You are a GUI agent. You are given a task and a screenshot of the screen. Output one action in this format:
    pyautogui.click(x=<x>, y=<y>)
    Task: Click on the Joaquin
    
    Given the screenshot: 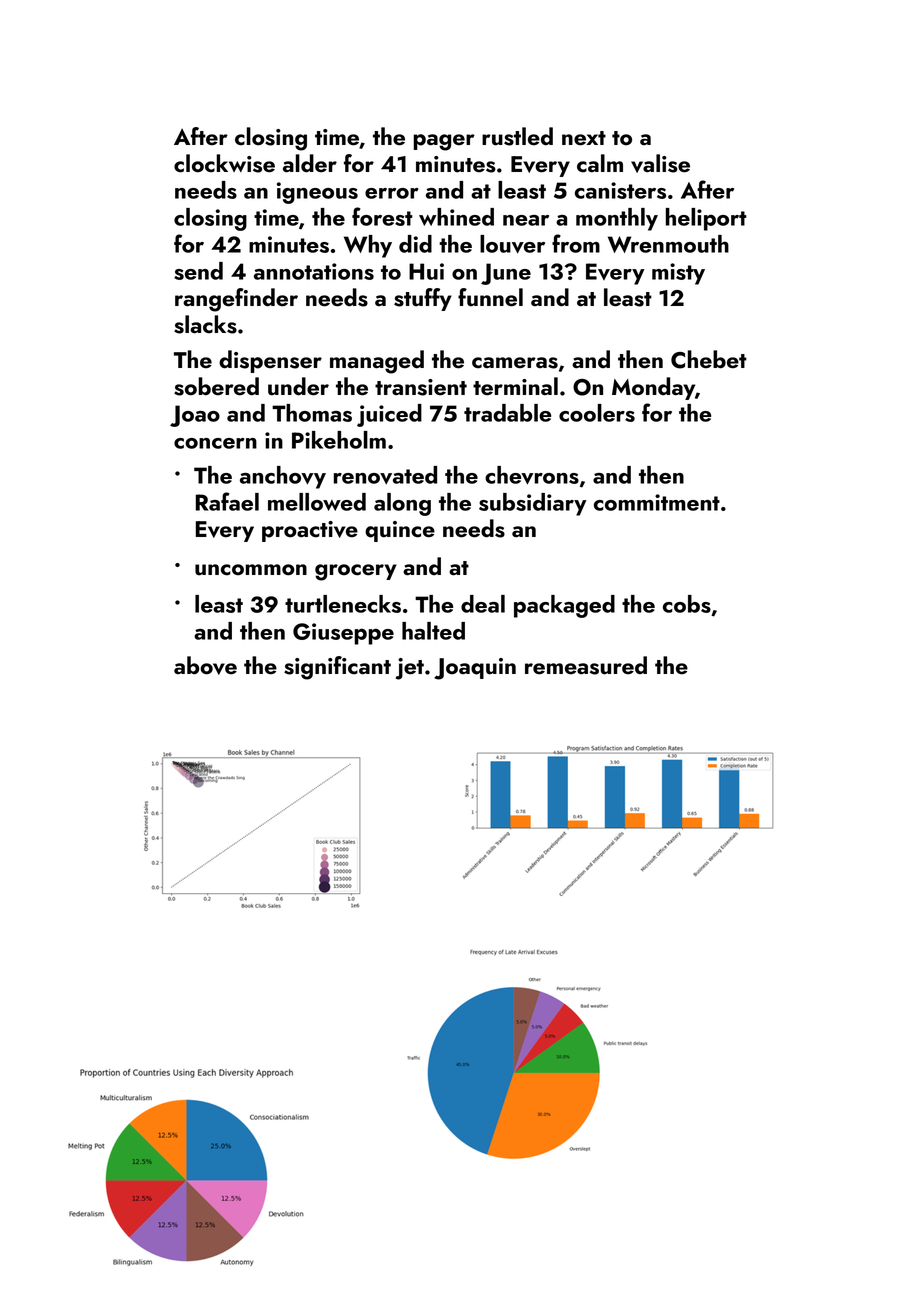 What is the action you would take?
    pyautogui.click(x=475, y=669)
